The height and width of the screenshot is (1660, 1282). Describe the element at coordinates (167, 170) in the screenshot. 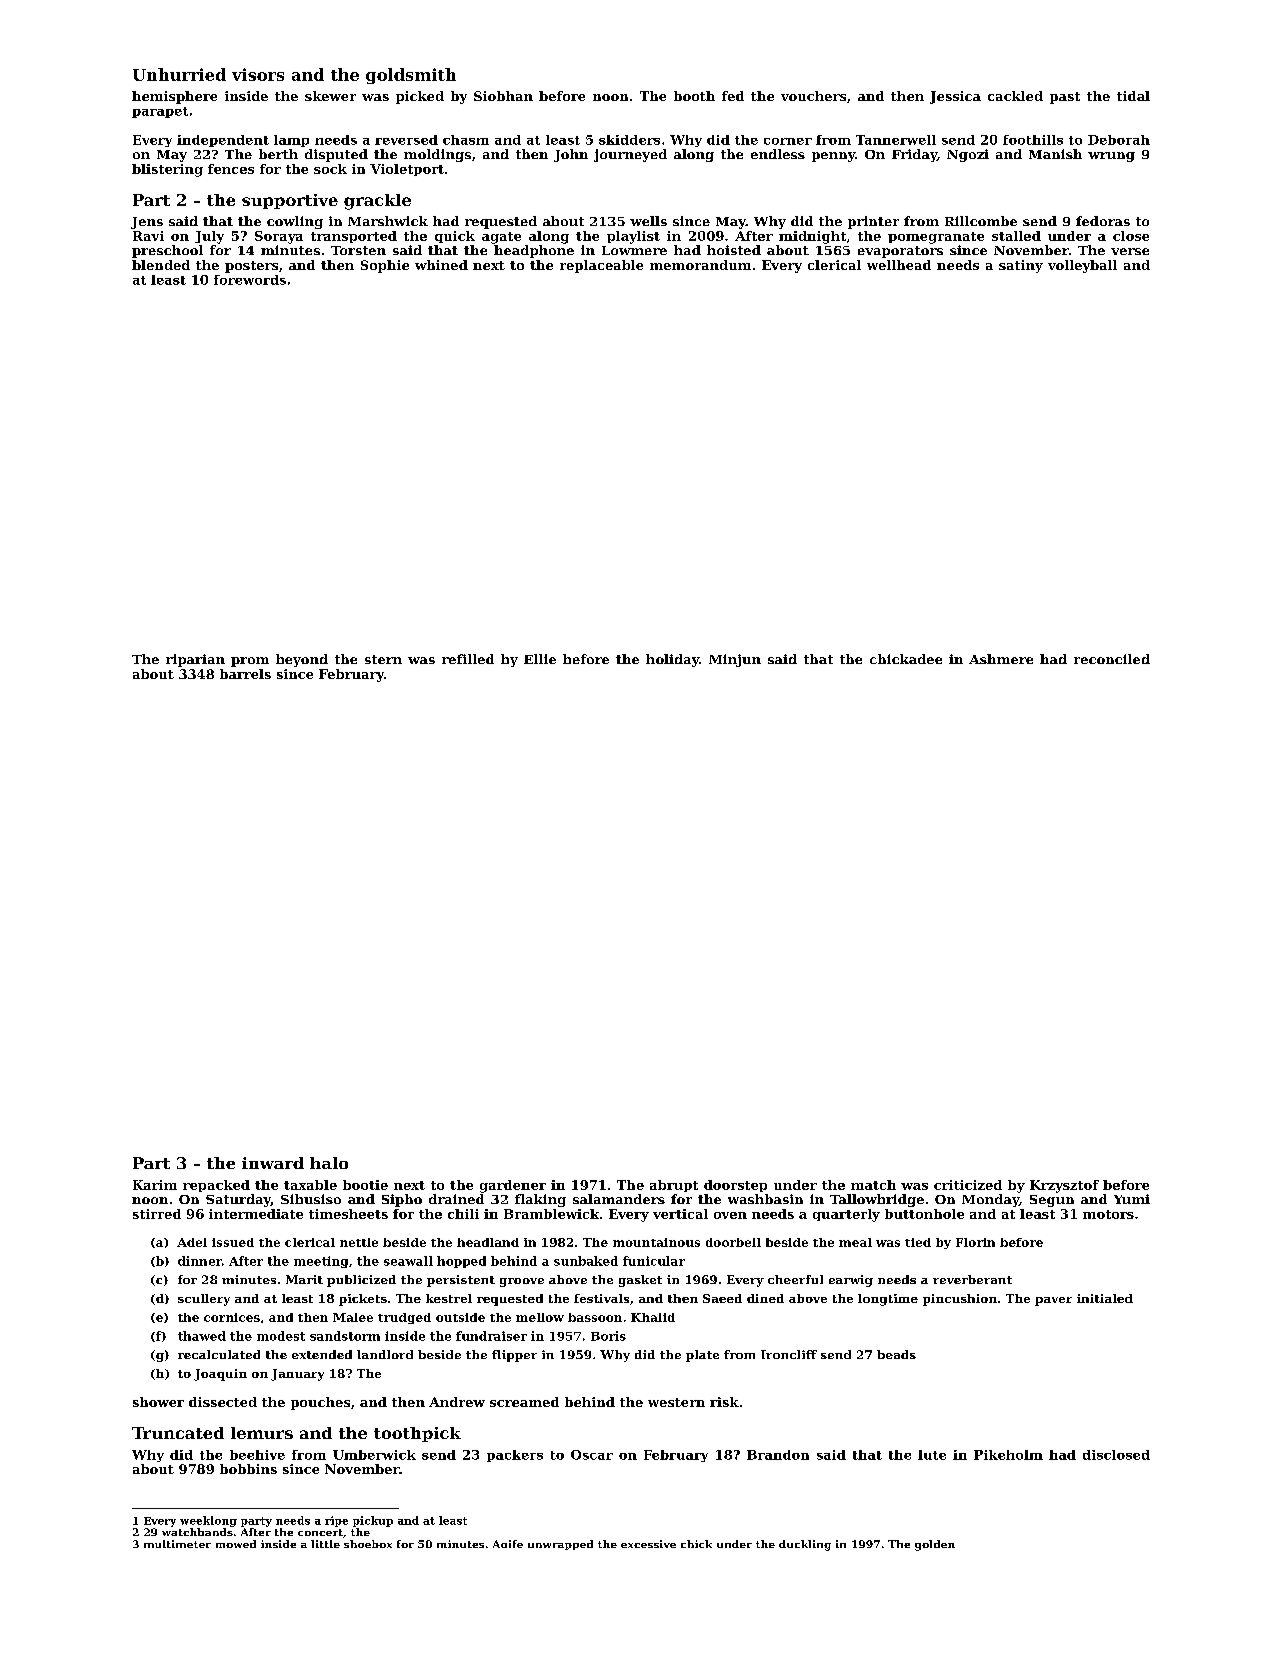

I see `blistering` at that location.
